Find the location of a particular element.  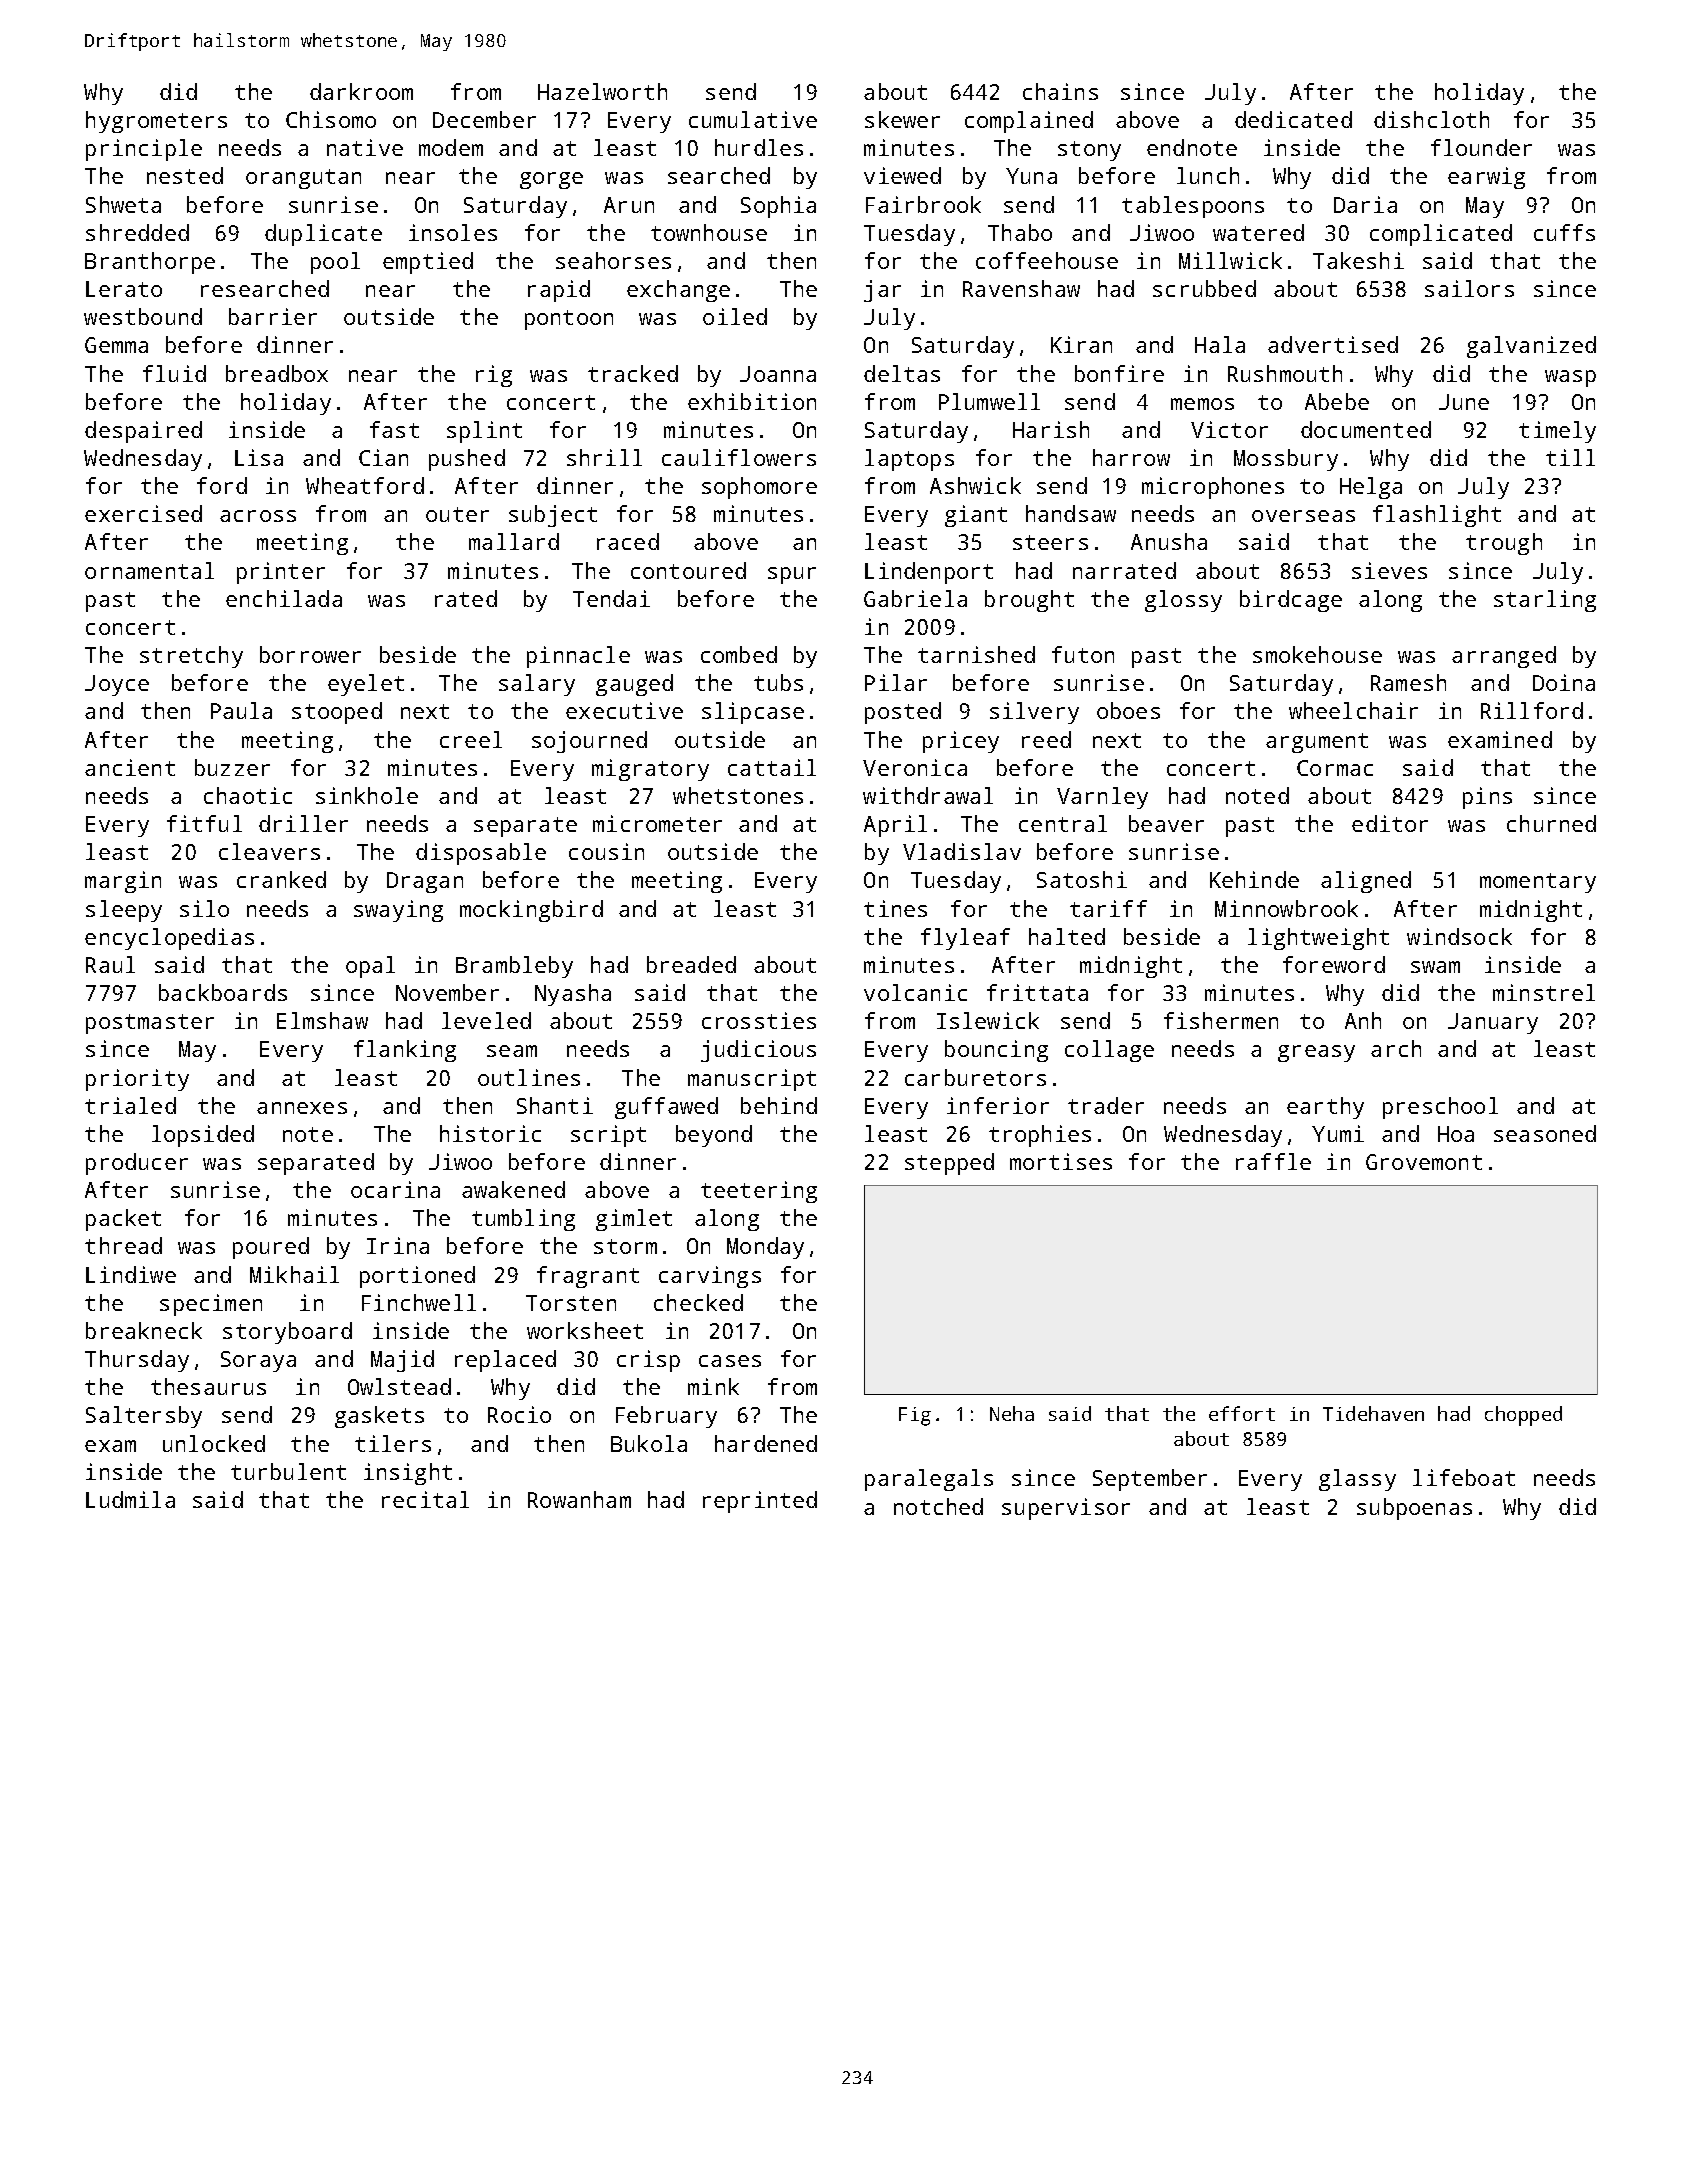

trader is located at coordinates (1106, 1105).
